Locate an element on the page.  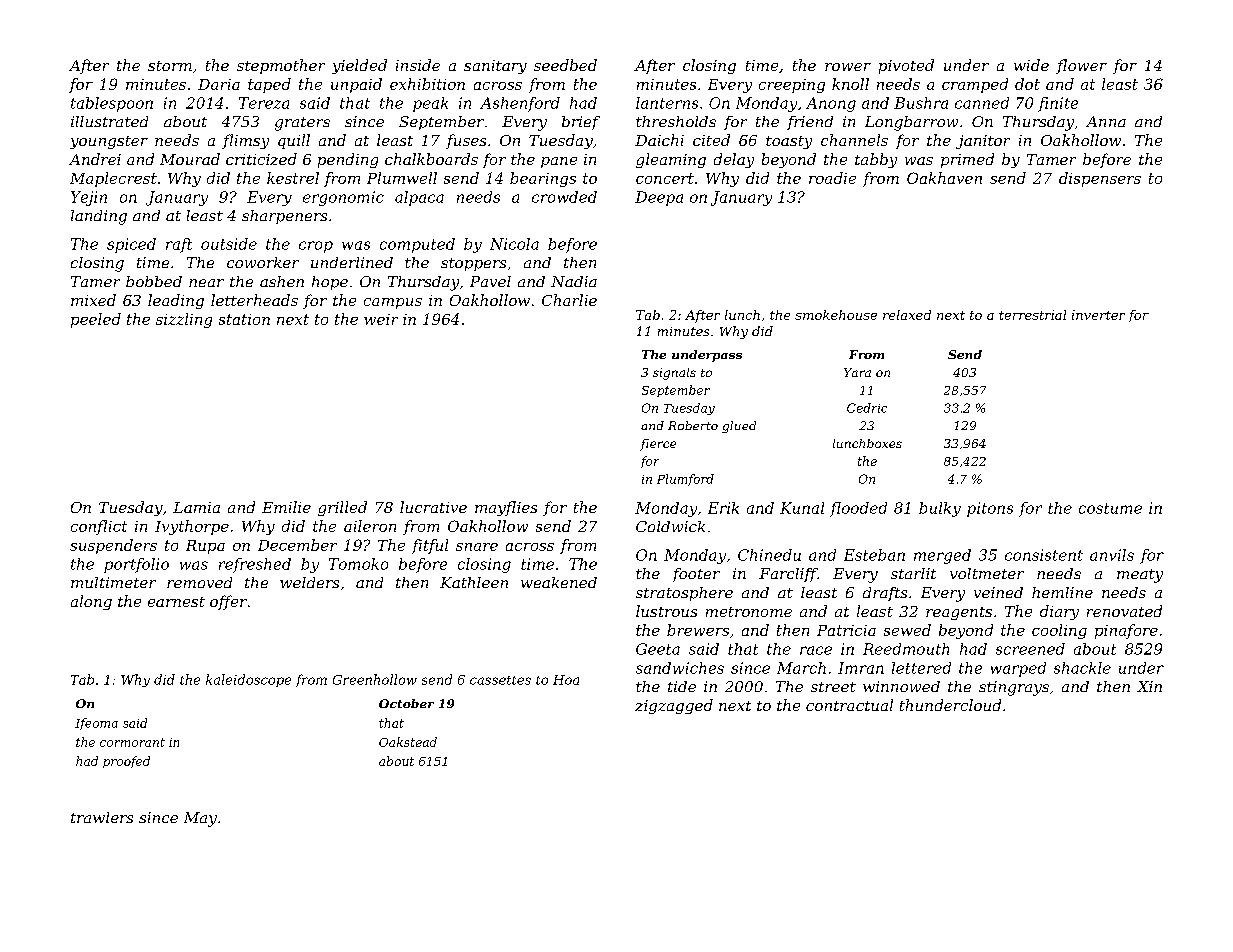
mixed is located at coordinates (93, 300).
